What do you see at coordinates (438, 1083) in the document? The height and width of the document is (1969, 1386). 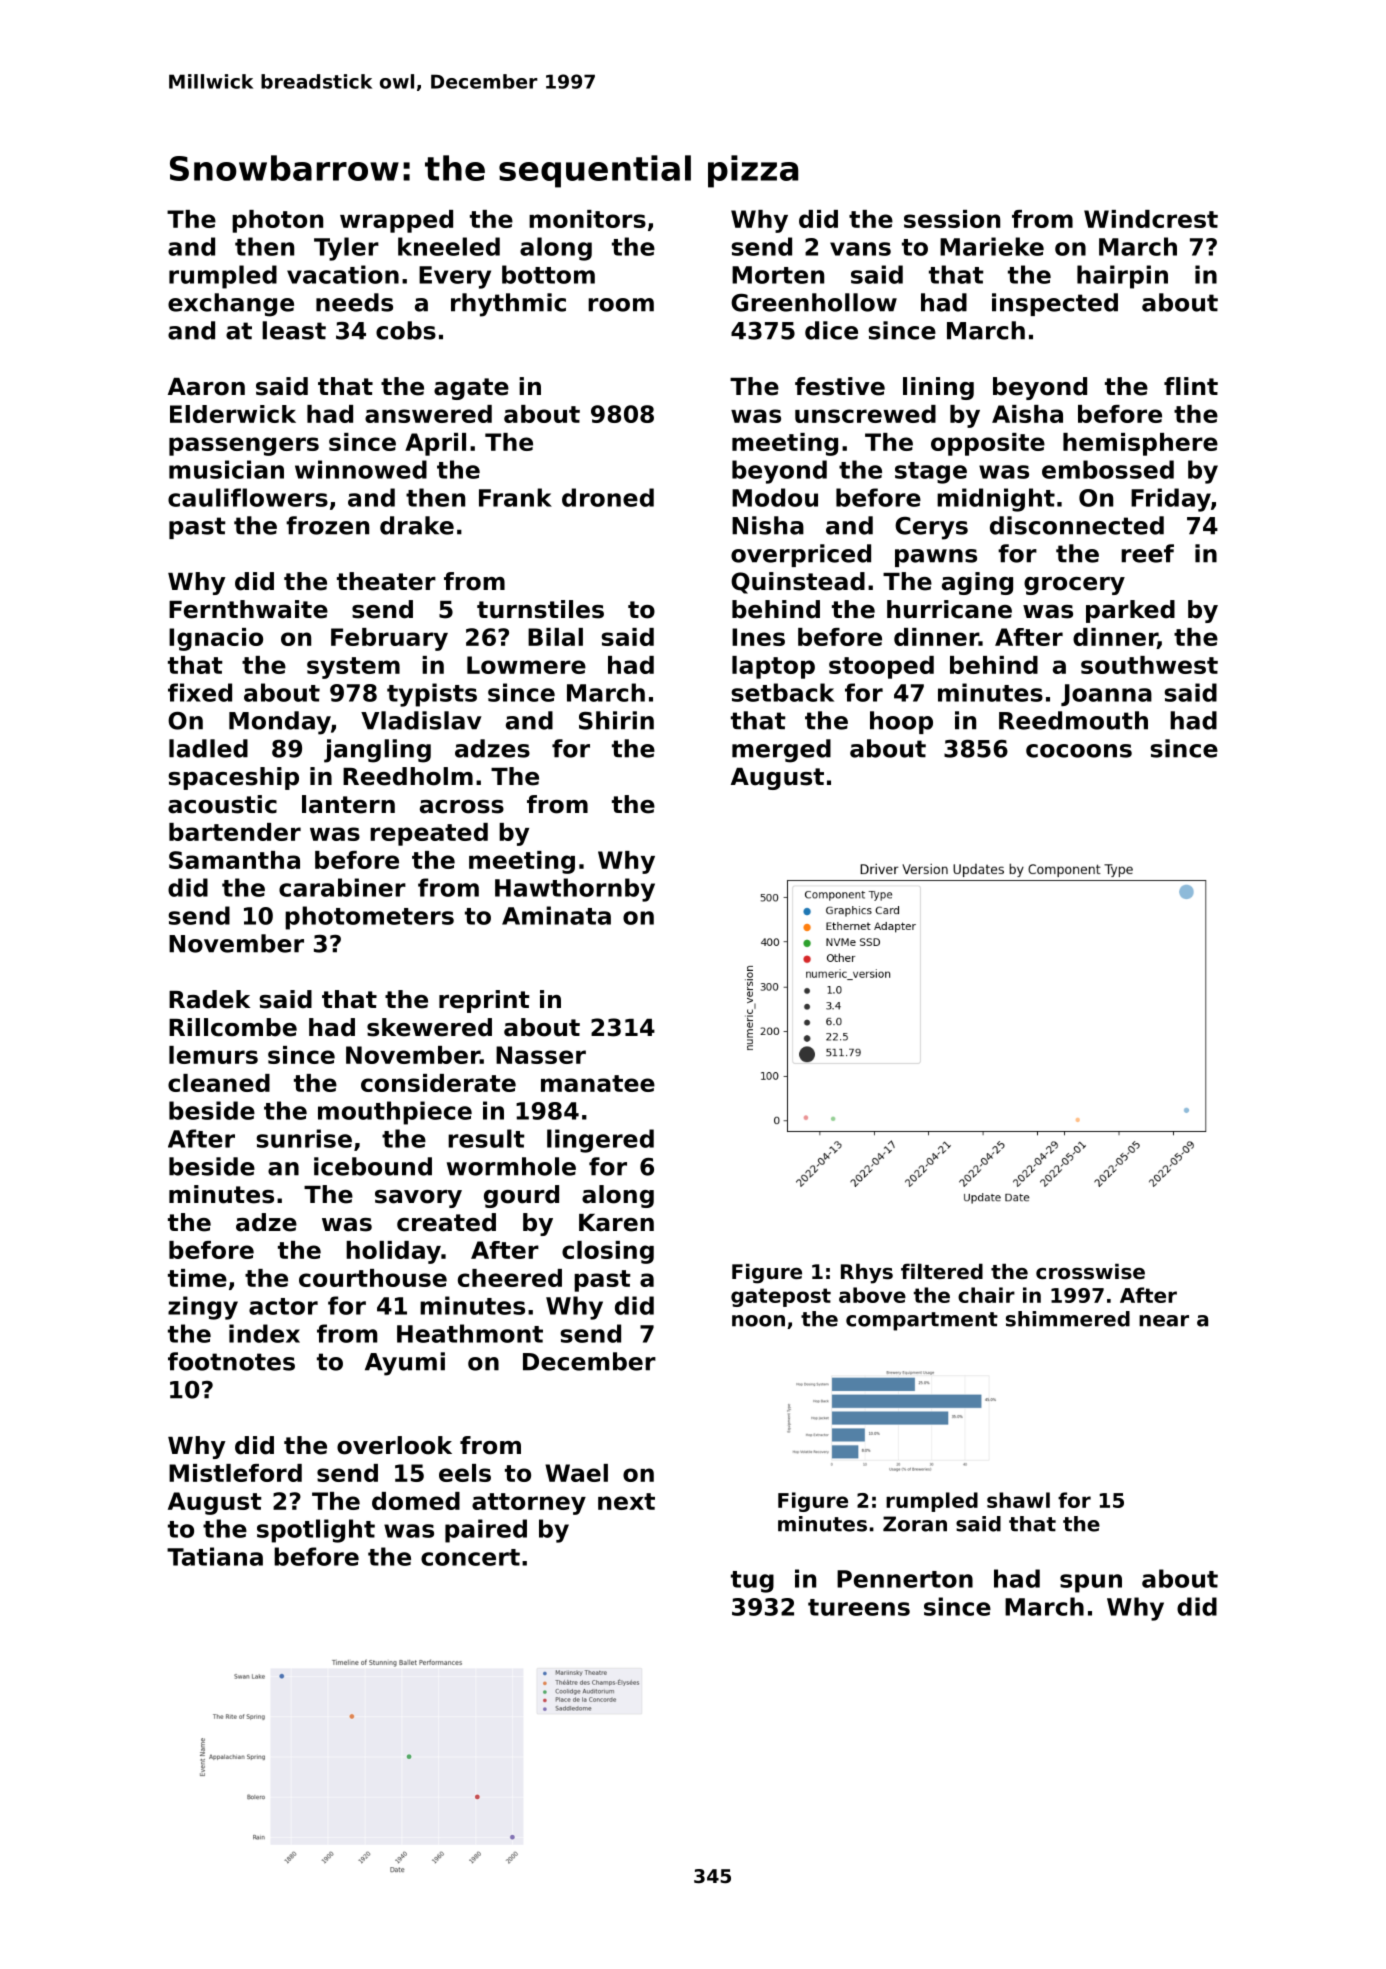 I see `considerate` at bounding box center [438, 1083].
